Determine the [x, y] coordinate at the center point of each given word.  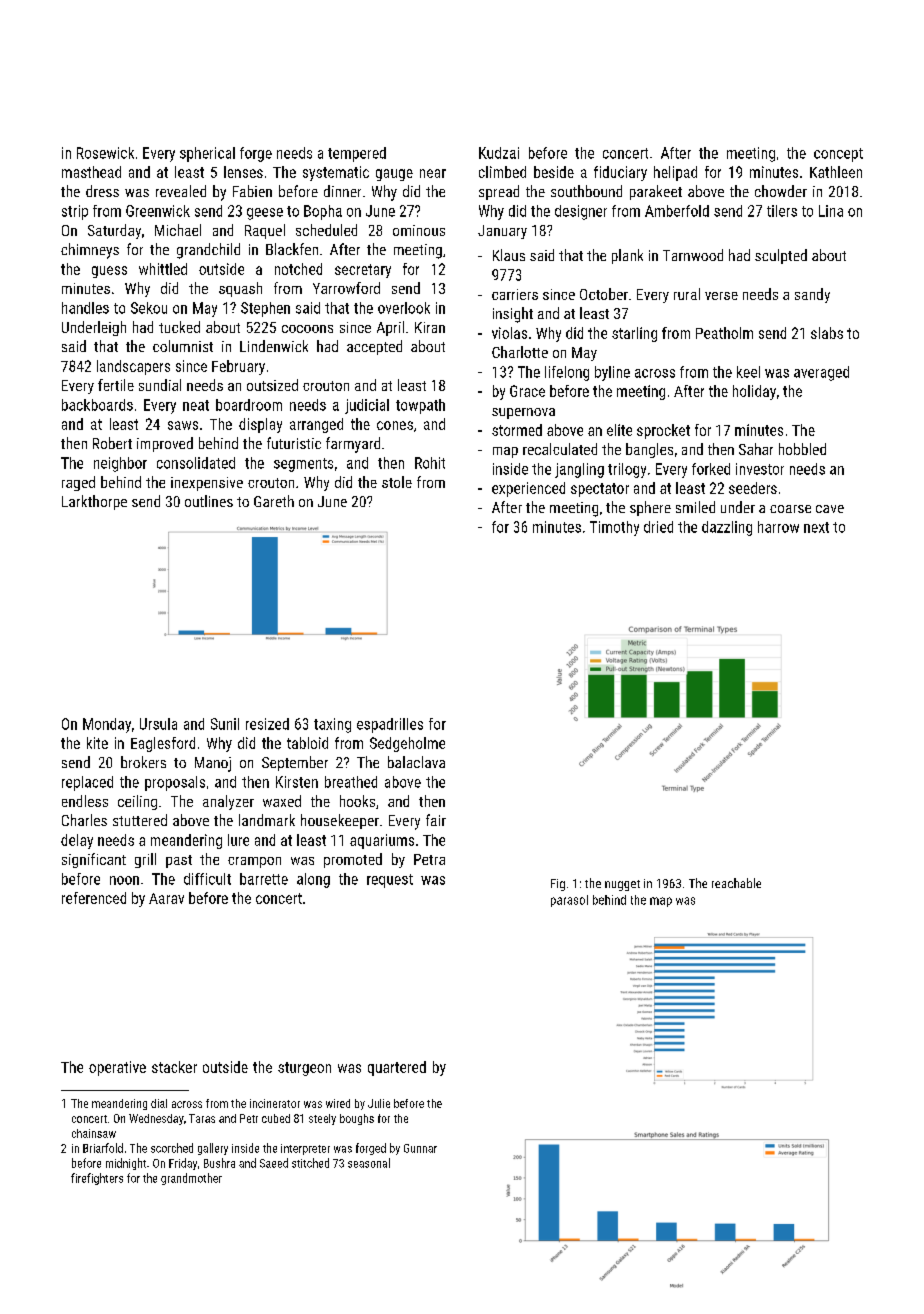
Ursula [158, 724]
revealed [181, 191]
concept [838, 155]
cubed [276, 1118]
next [816, 527]
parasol [569, 901]
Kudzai [499, 153]
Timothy [614, 528]
